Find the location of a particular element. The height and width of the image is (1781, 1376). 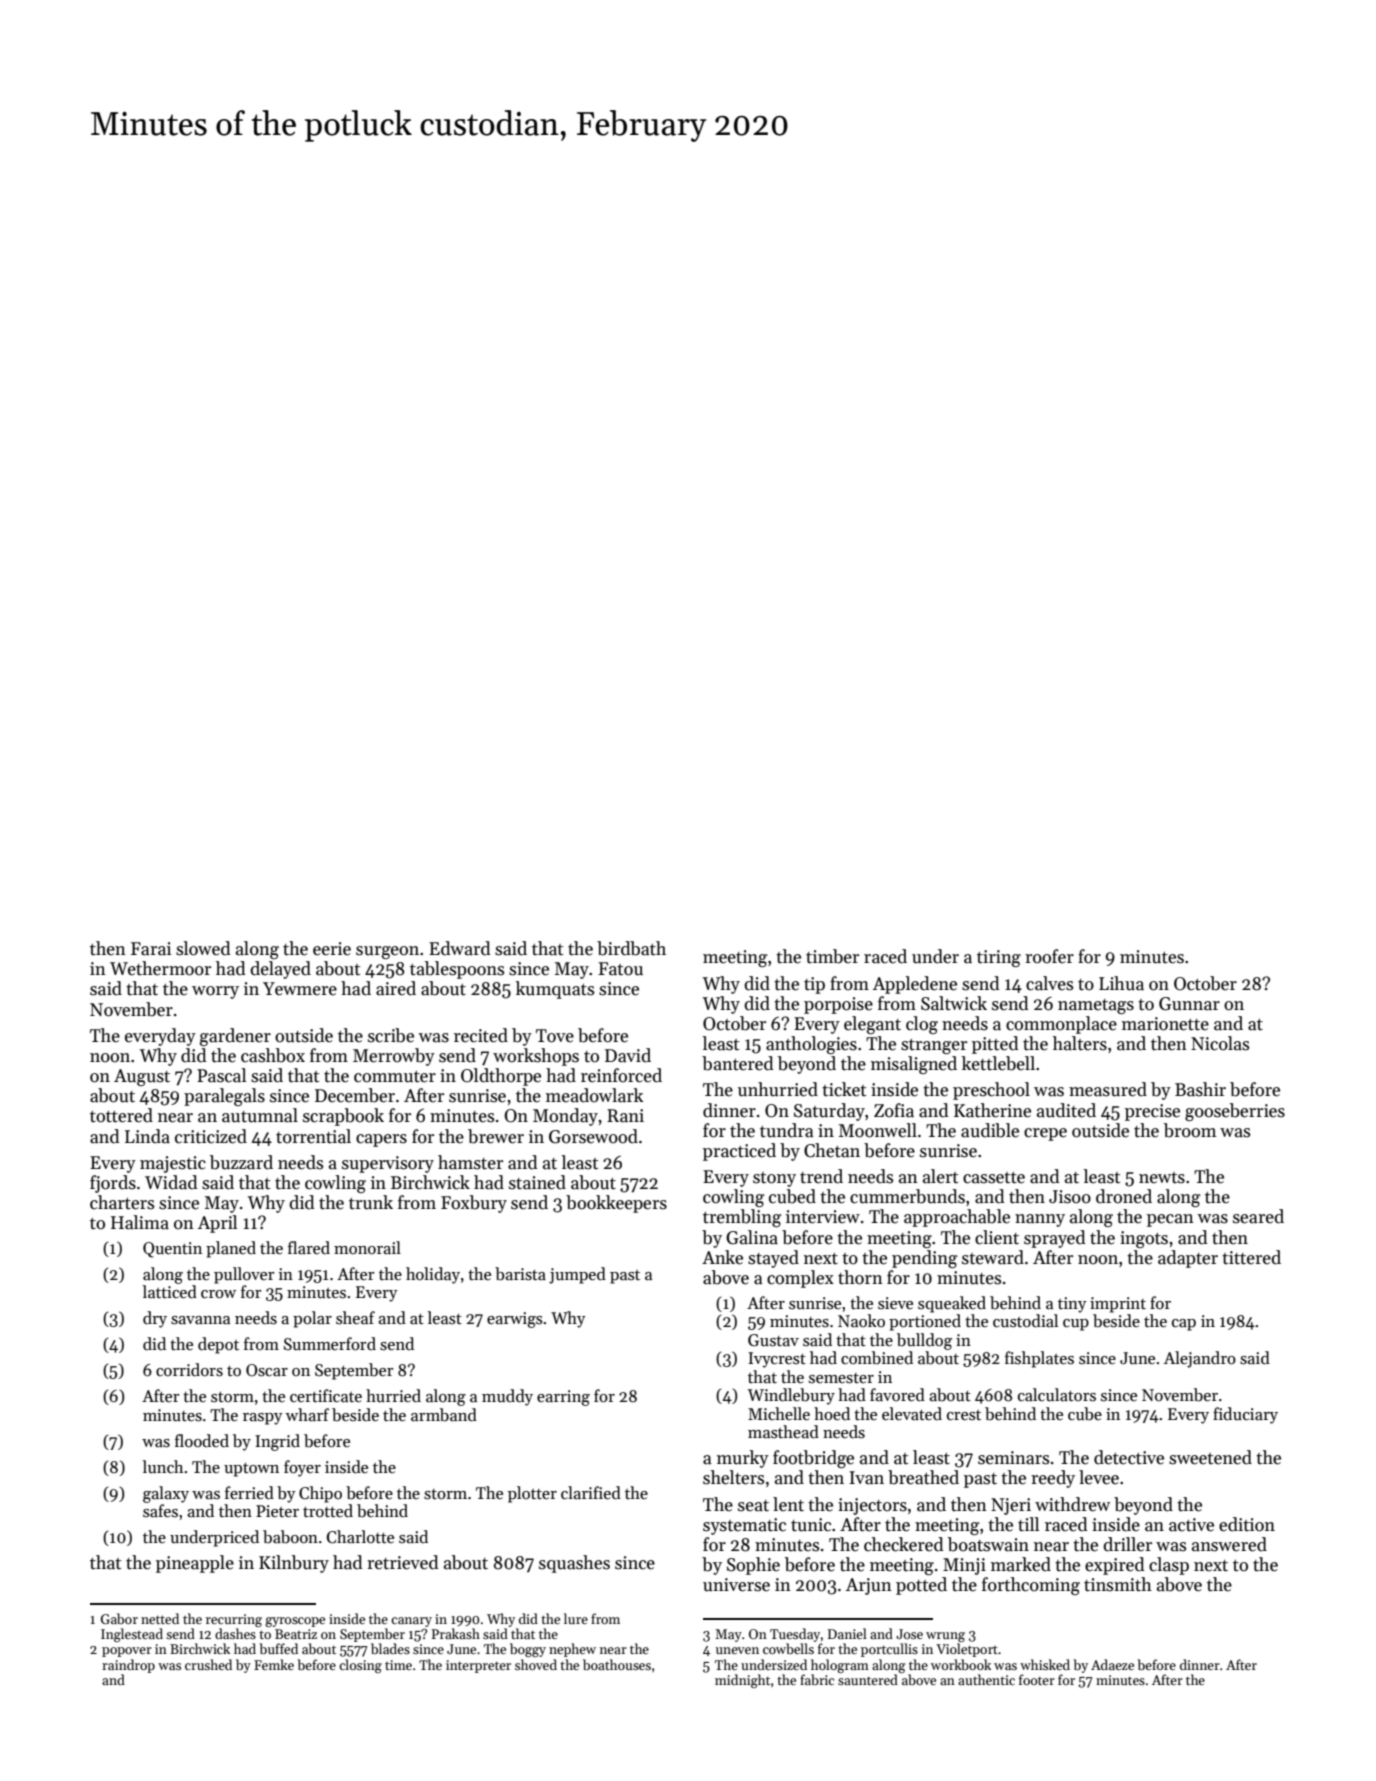

lure is located at coordinates (576, 1618).
